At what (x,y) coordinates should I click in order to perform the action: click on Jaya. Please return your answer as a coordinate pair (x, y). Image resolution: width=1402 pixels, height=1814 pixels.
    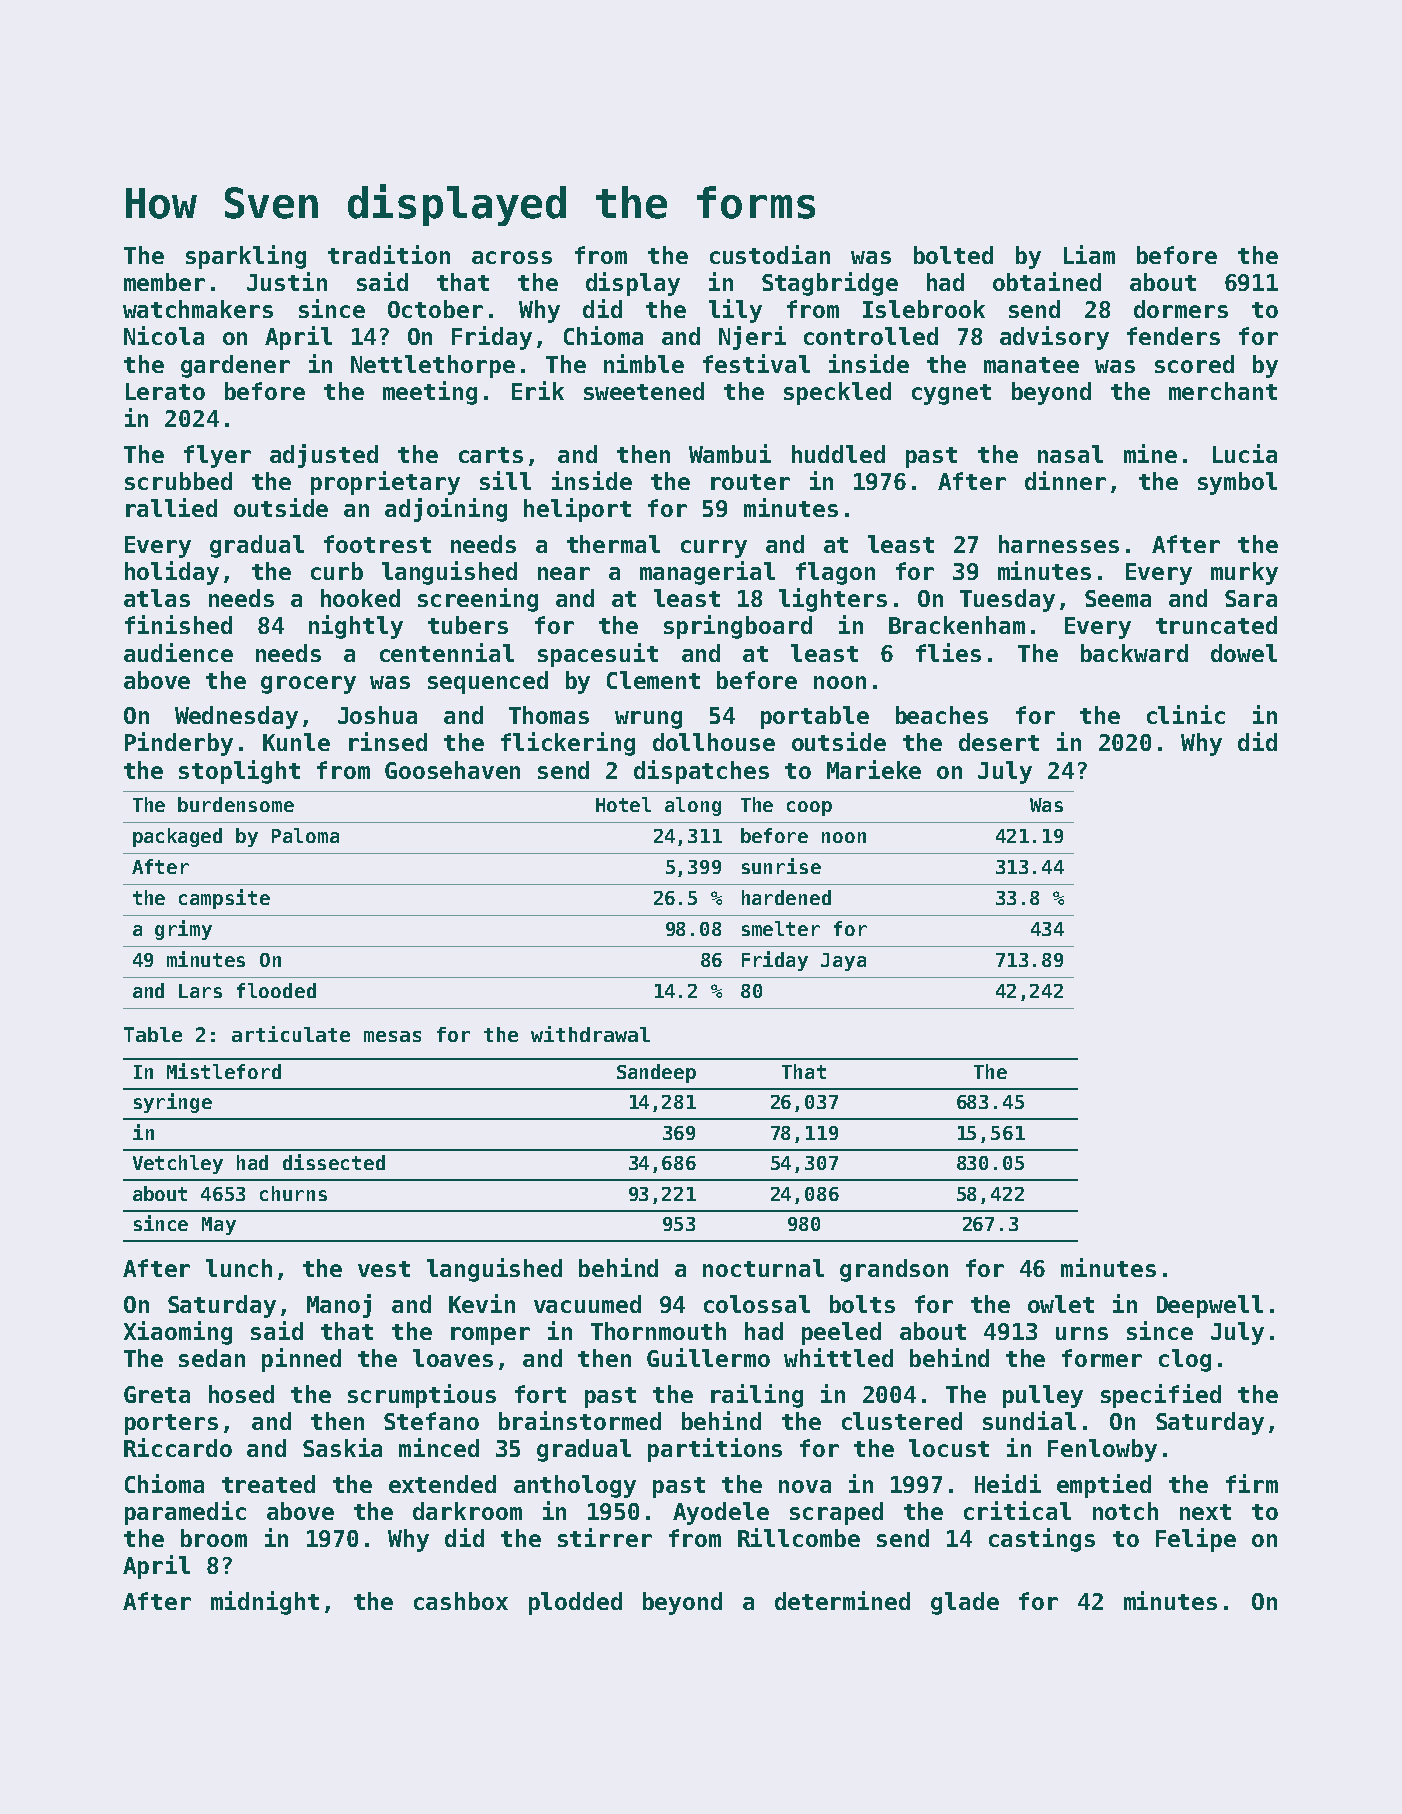
    Looking at the image, I should click on (843, 962).
